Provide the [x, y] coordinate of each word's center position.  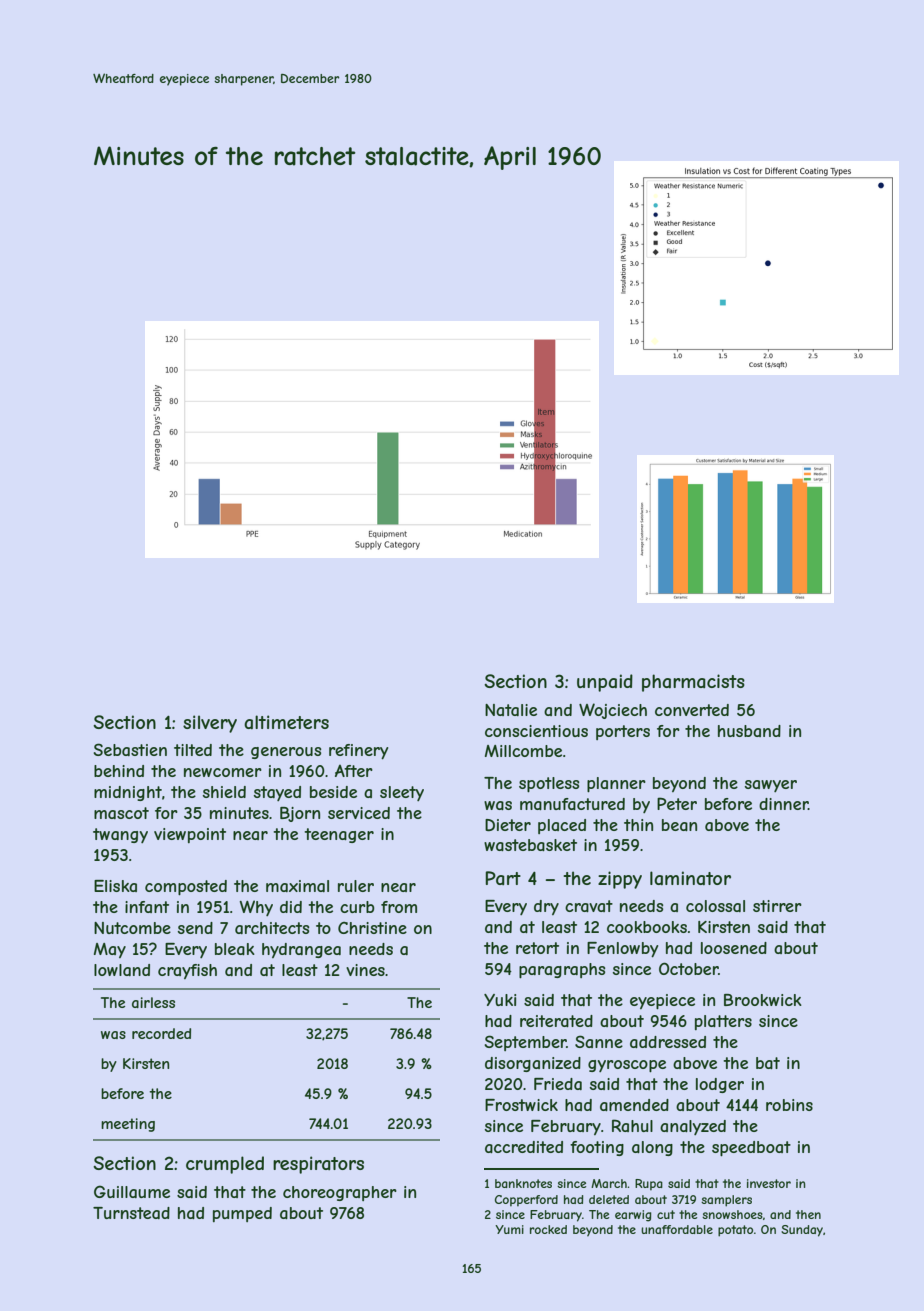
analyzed [693, 1127]
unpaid [605, 683]
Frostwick [521, 1105]
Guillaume [132, 1191]
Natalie [511, 710]
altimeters [286, 722]
